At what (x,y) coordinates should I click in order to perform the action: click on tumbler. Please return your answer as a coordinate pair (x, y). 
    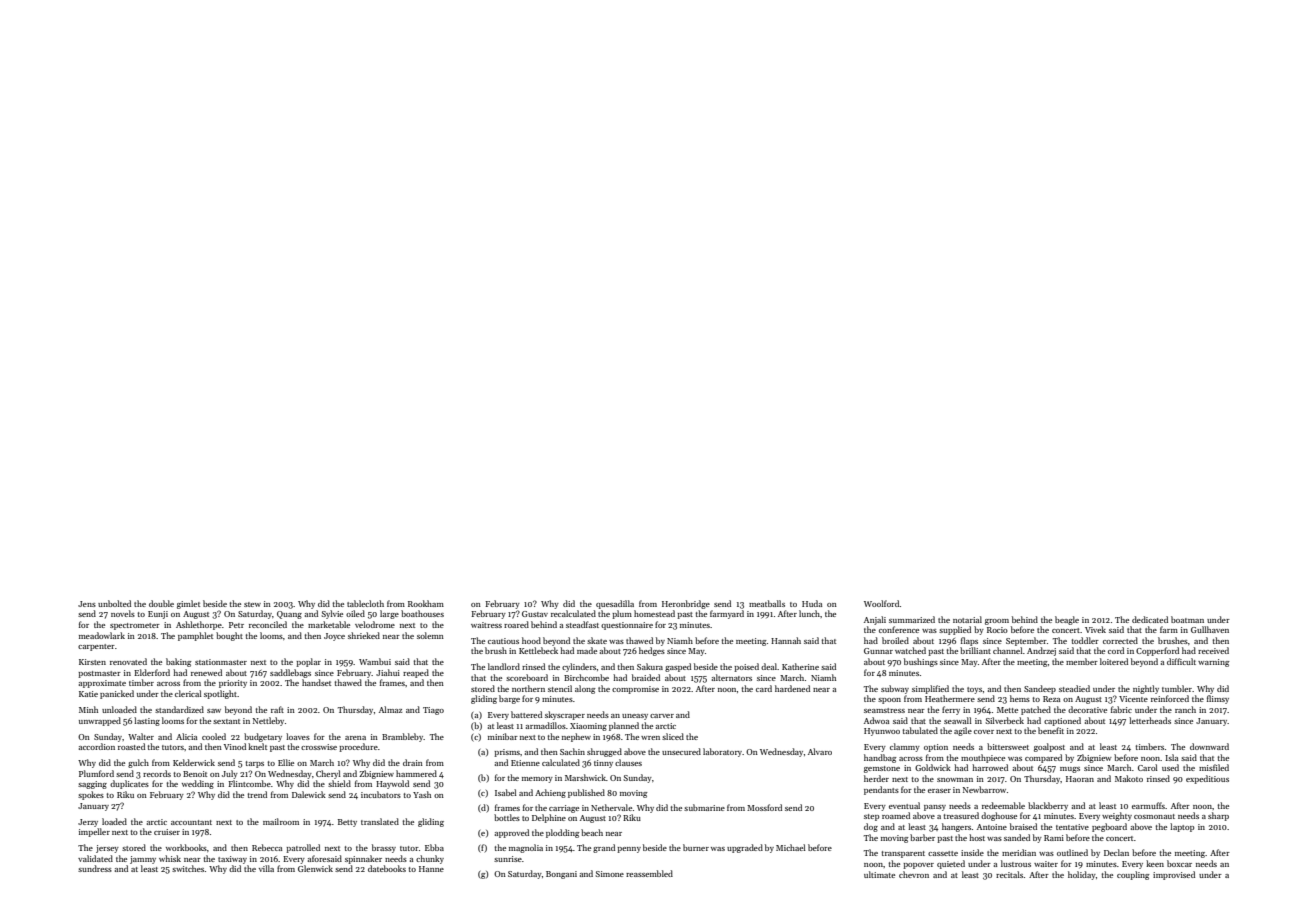
    Looking at the image, I should click on (1177, 688).
